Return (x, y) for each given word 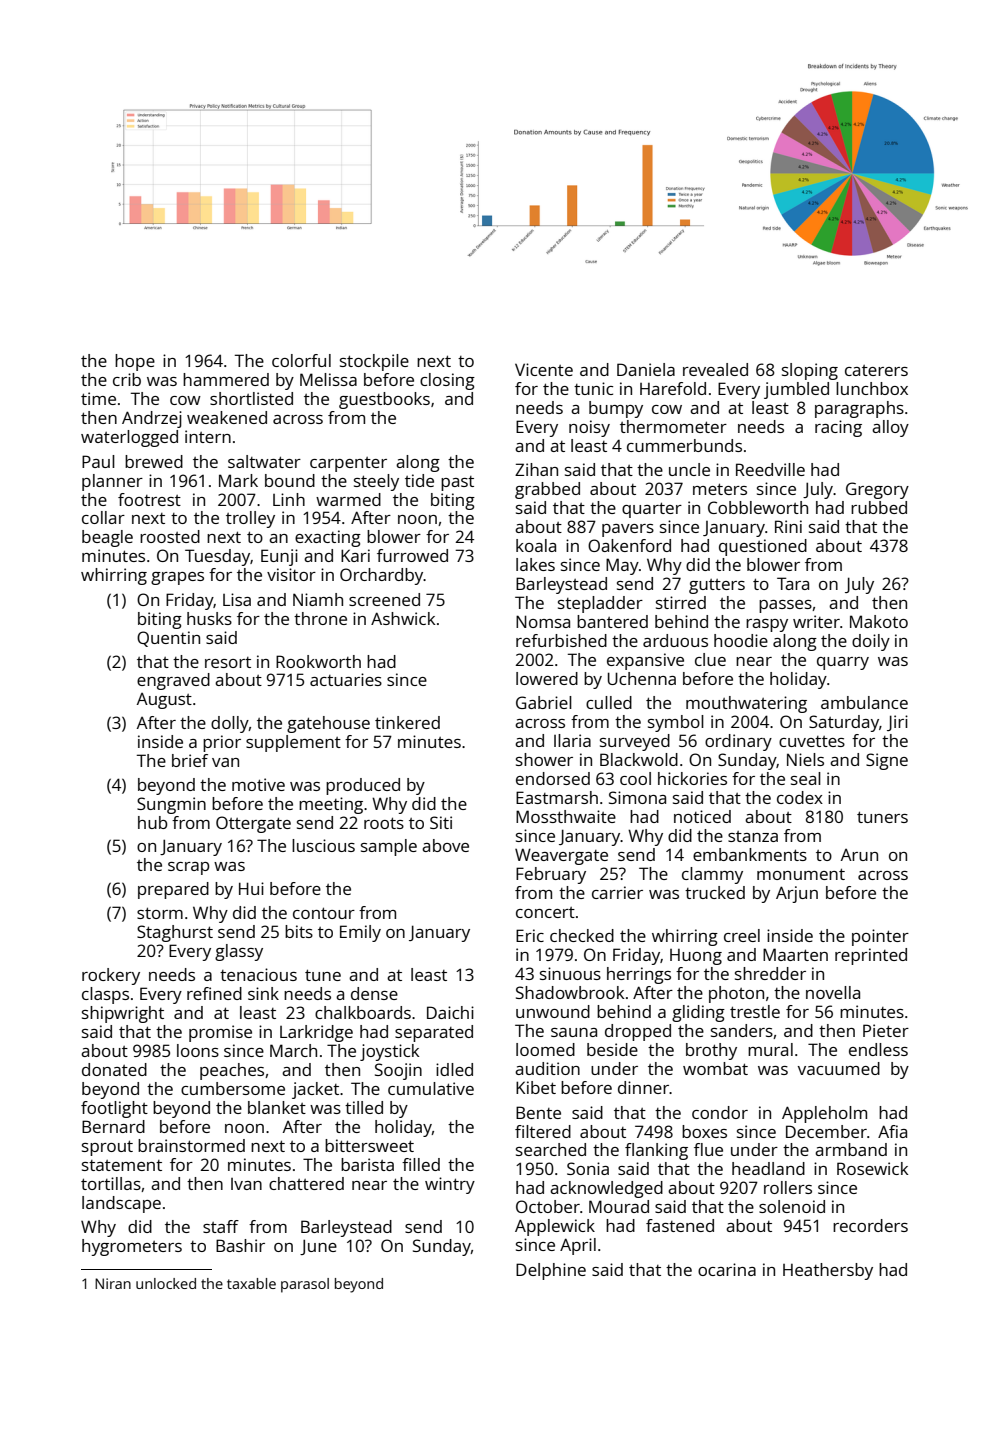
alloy (890, 428)
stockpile (374, 362)
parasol (305, 1285)
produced (363, 786)
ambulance (864, 702)
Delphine (551, 1271)
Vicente (544, 369)
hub (153, 822)
